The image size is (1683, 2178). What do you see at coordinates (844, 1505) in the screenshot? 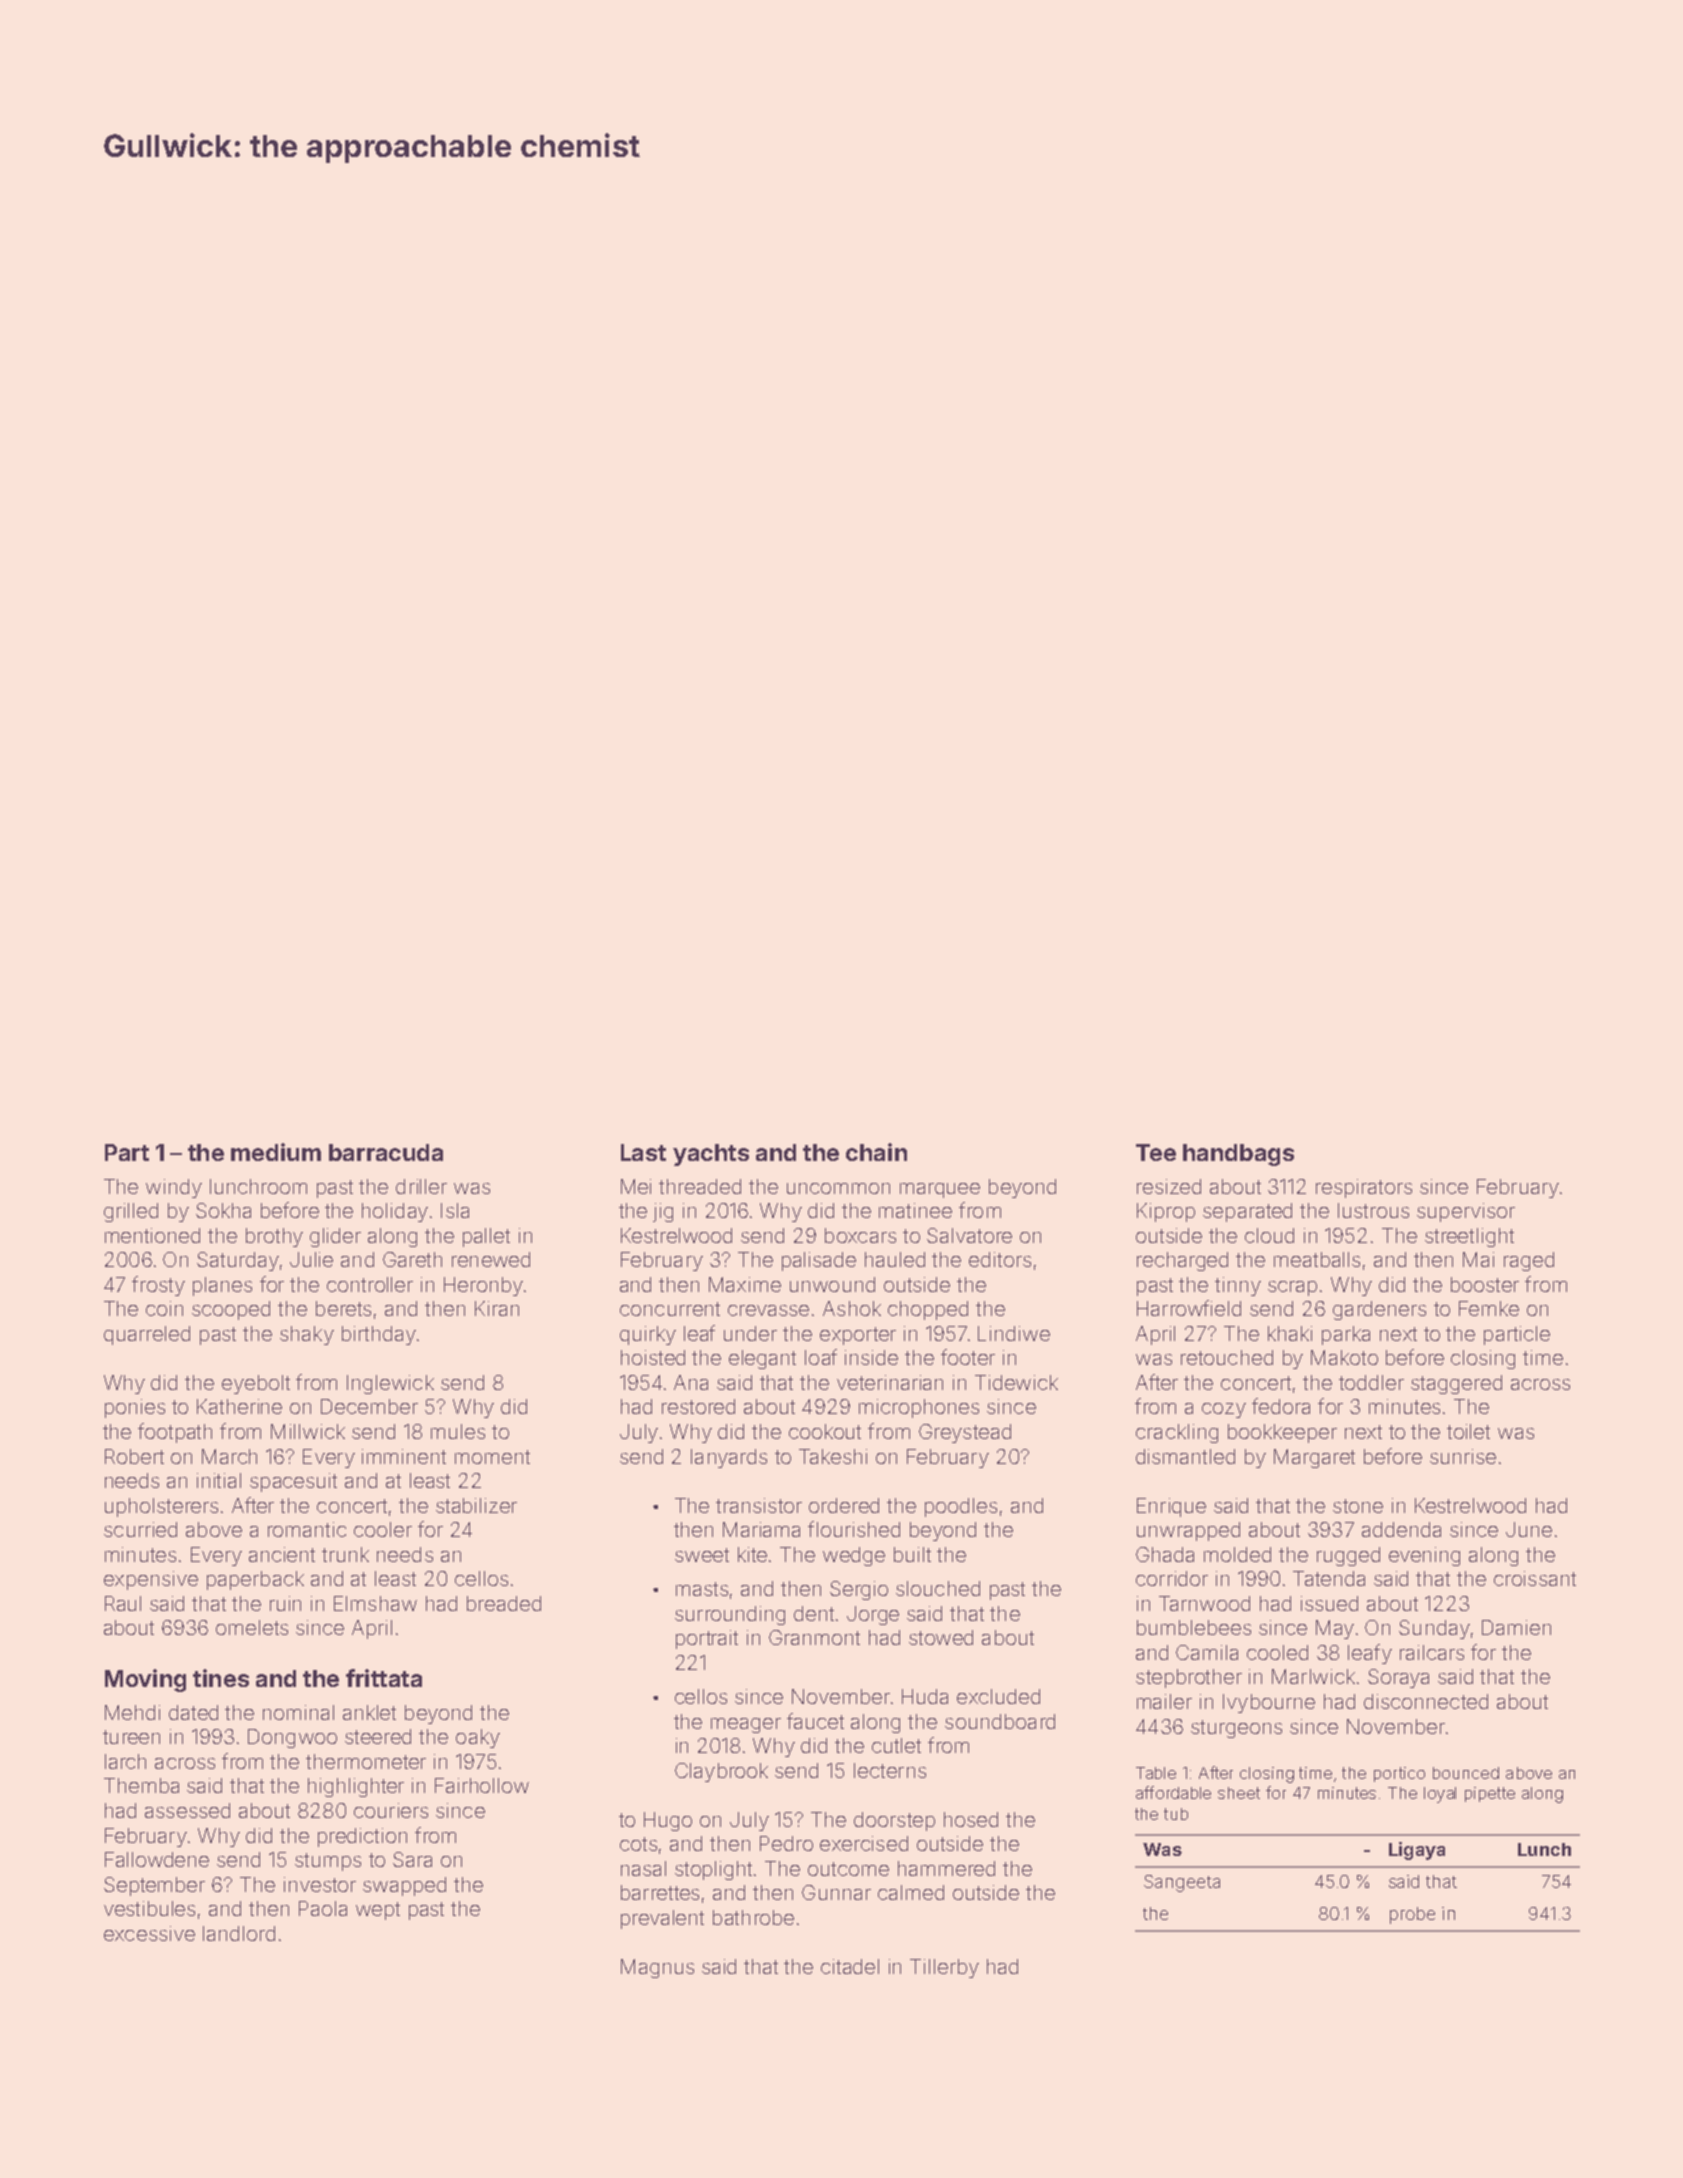
I see `ordered` at bounding box center [844, 1505].
